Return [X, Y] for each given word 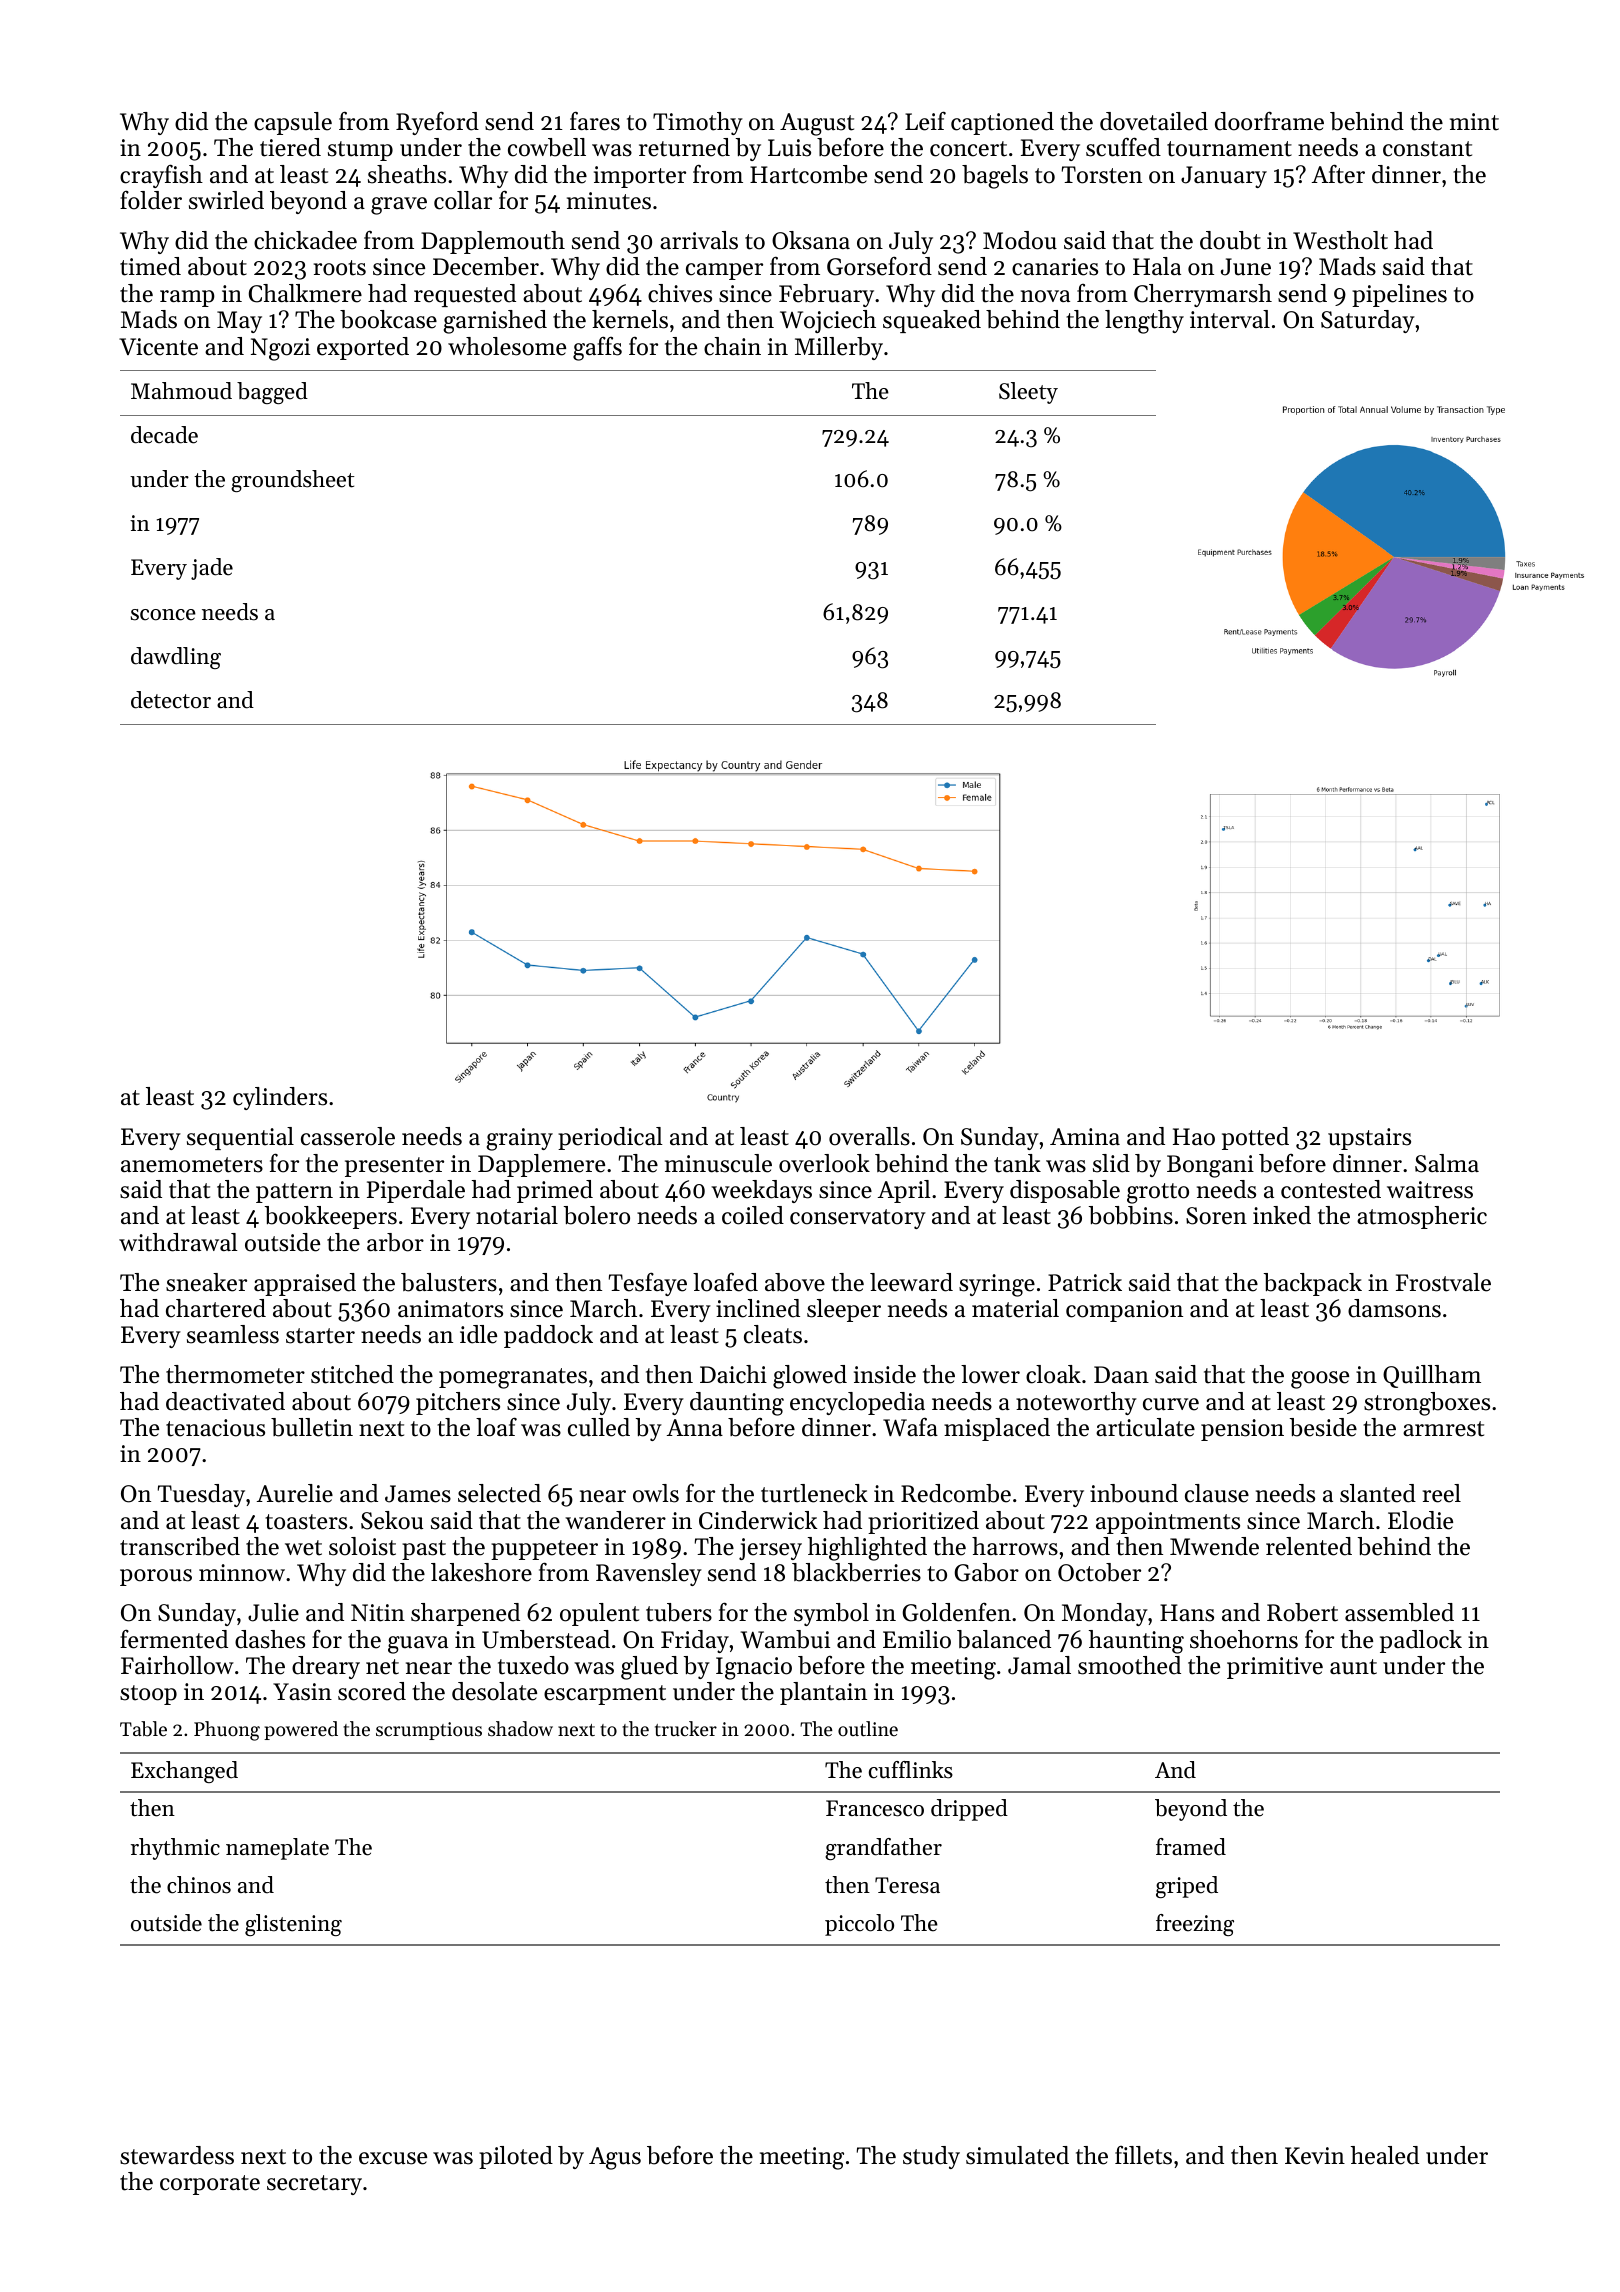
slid [1111, 1163]
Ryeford [437, 123]
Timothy [698, 123]
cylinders [280, 1098]
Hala [1157, 266]
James [418, 1494]
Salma [1447, 1163]
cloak [1053, 1374]
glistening [293, 1925]
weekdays [761, 1191]
